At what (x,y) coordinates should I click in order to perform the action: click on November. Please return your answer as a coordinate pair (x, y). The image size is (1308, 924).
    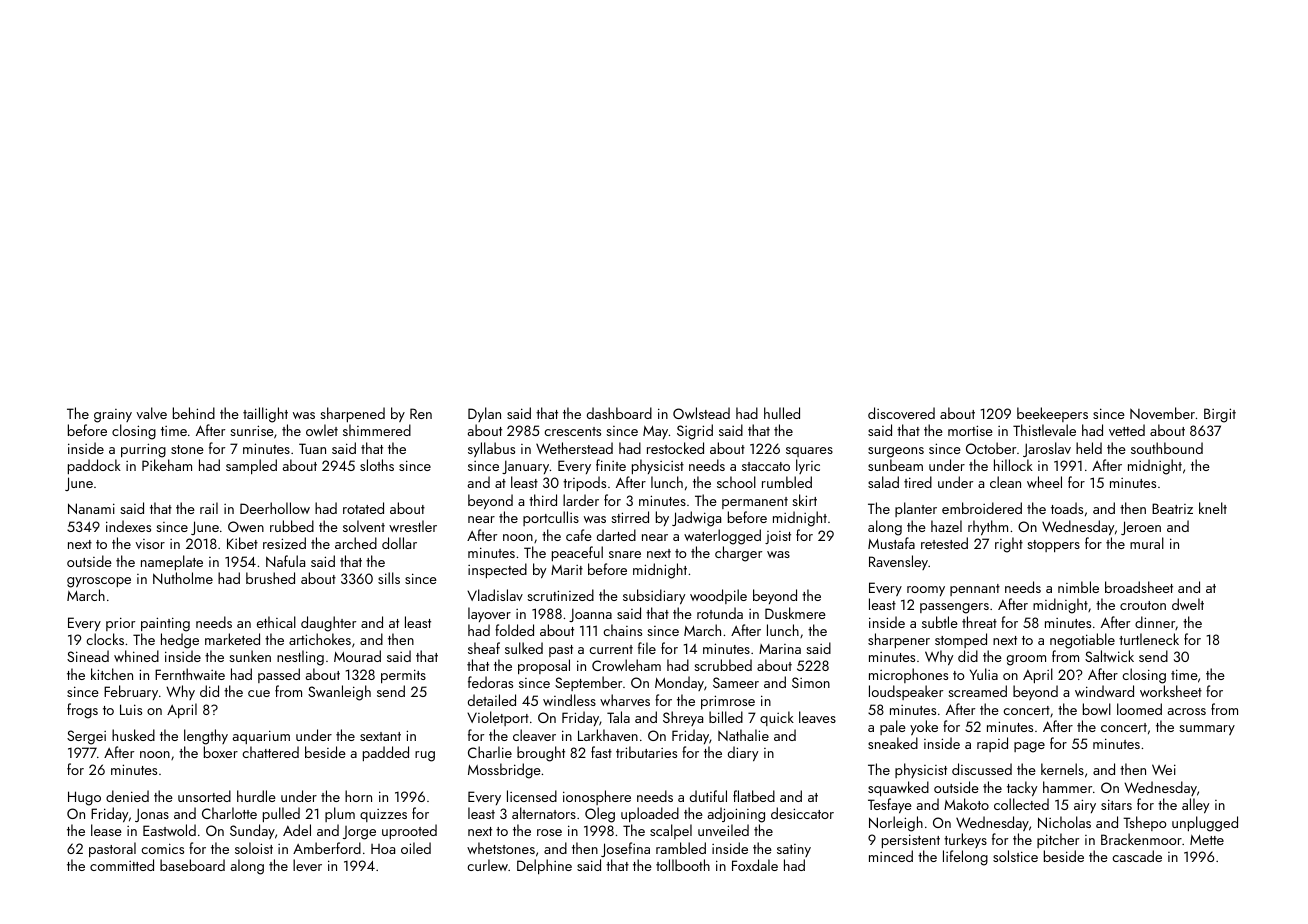
    Looking at the image, I should click on (1162, 413).
